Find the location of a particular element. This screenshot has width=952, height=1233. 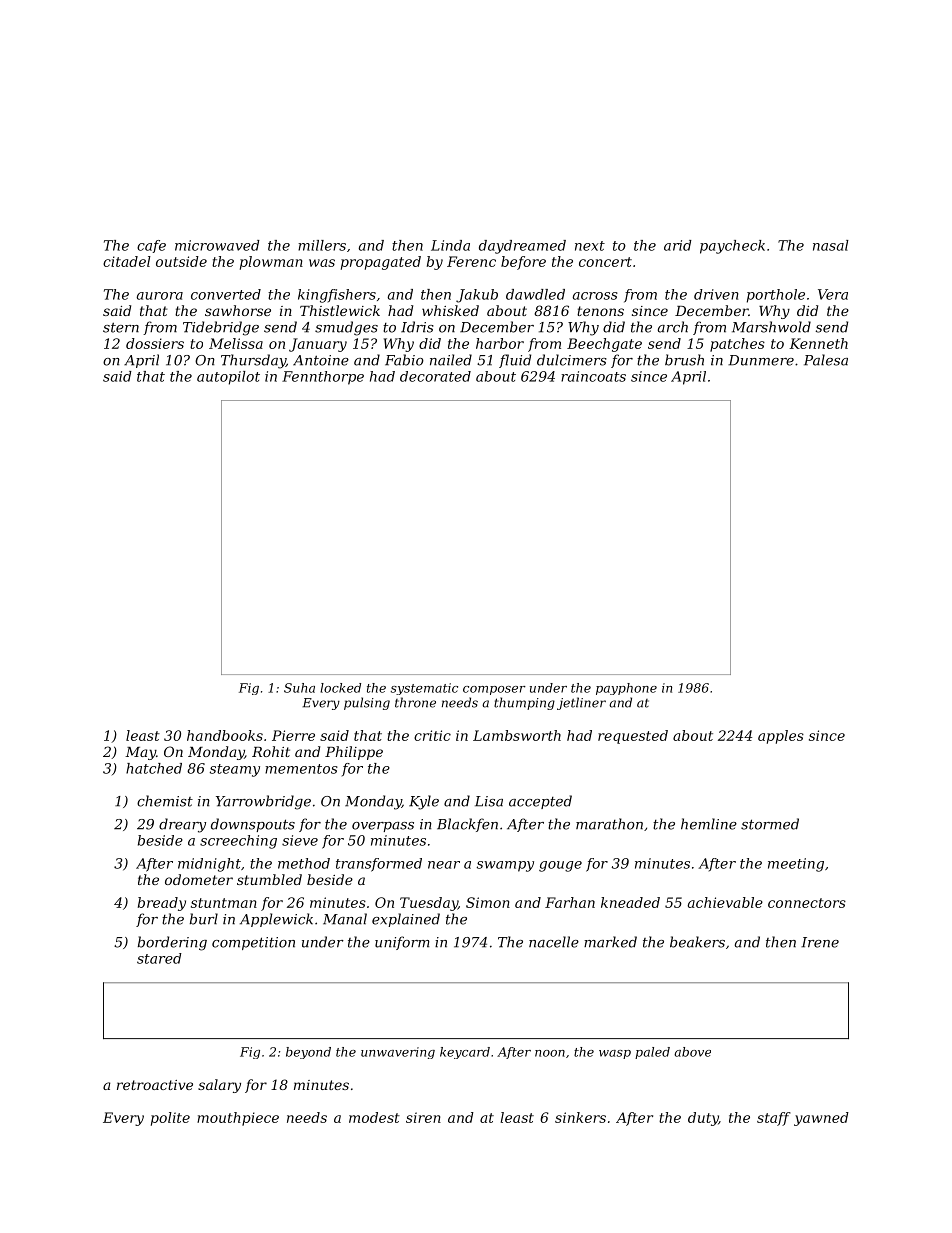

jetliner is located at coordinates (581, 703).
